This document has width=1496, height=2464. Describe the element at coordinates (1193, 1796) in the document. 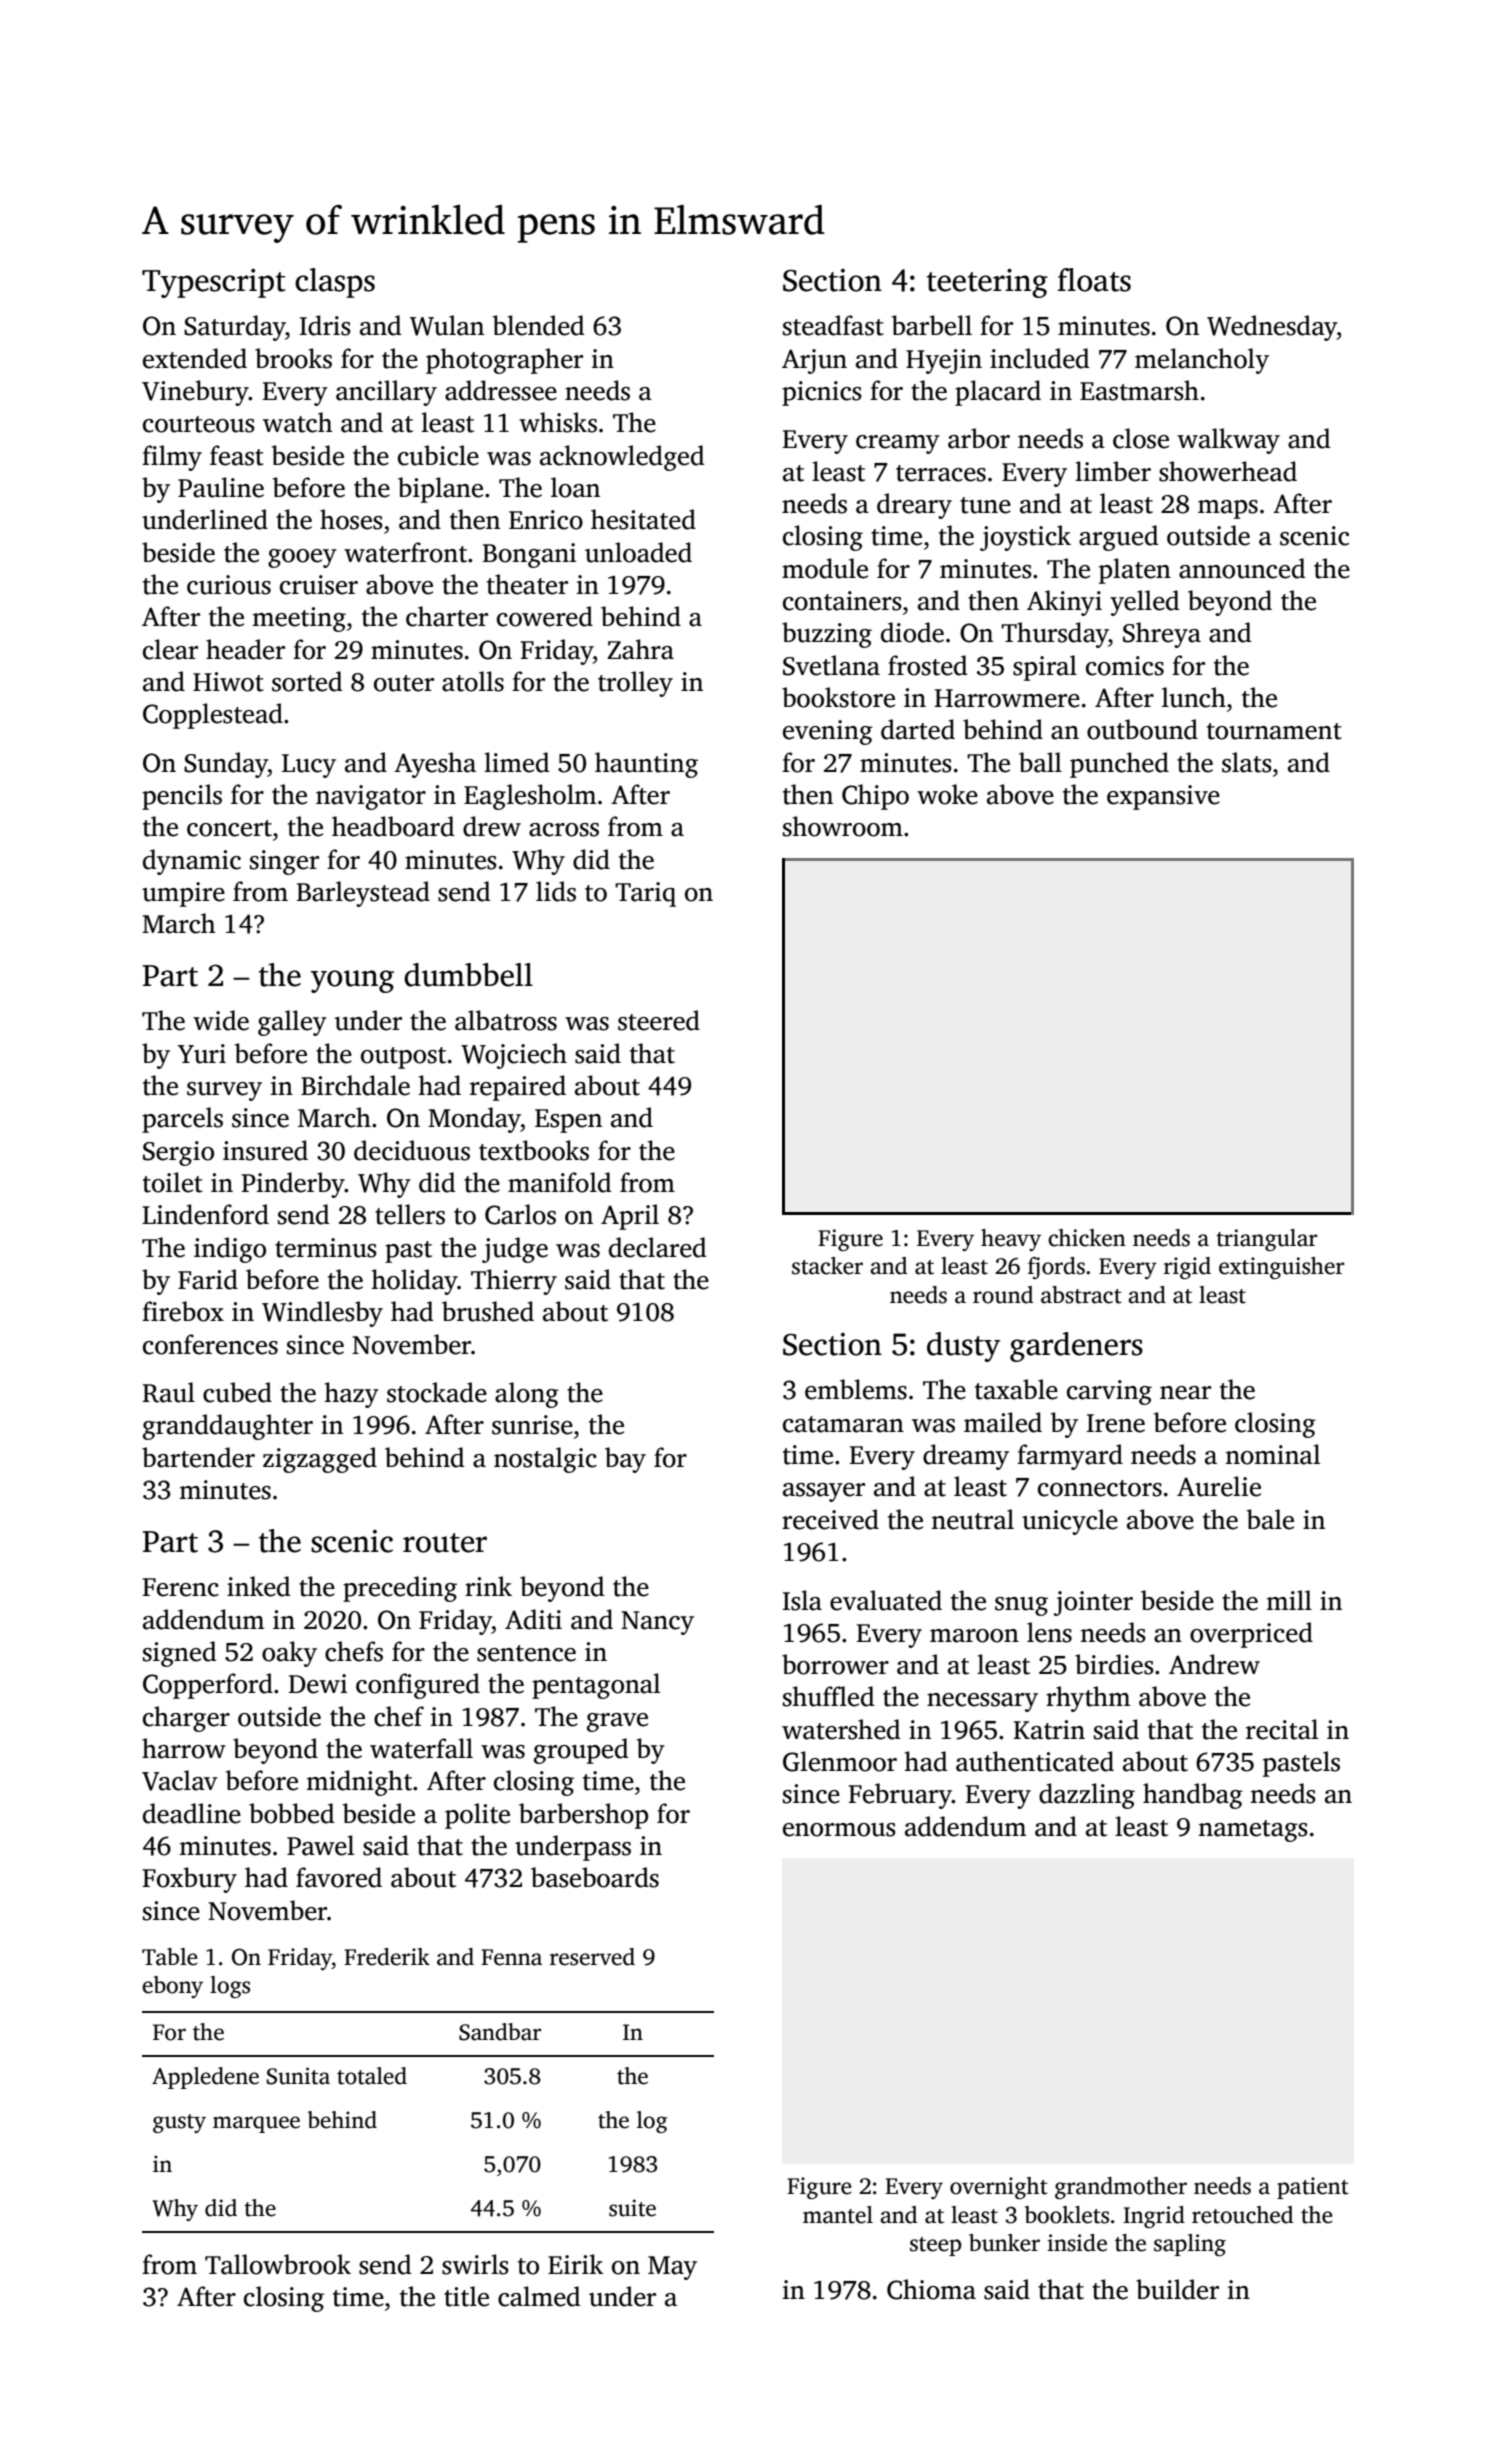

I see `handbag` at that location.
